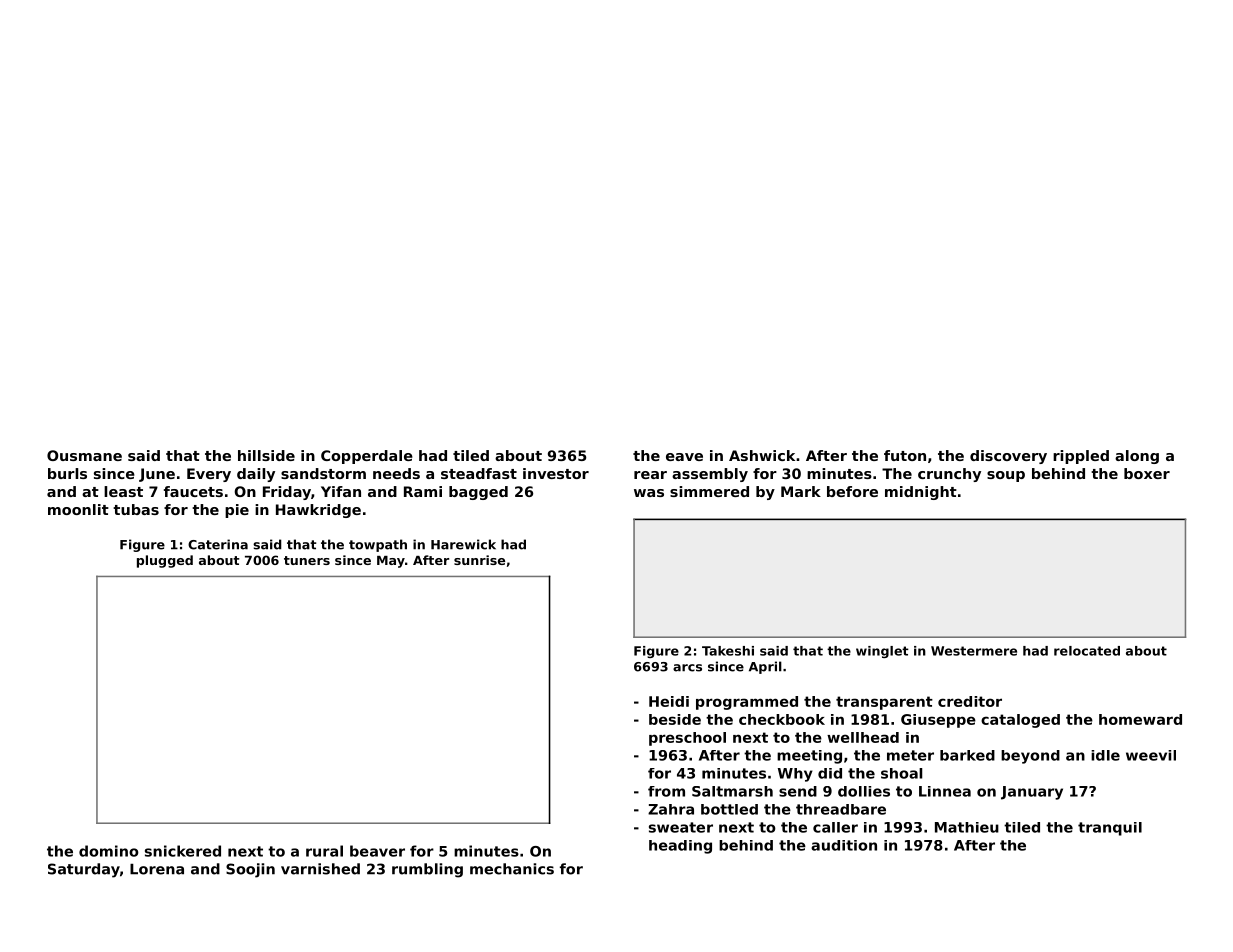 This page has height=952, width=1233. What do you see at coordinates (762, 455) in the page?
I see `Ashwick` at bounding box center [762, 455].
